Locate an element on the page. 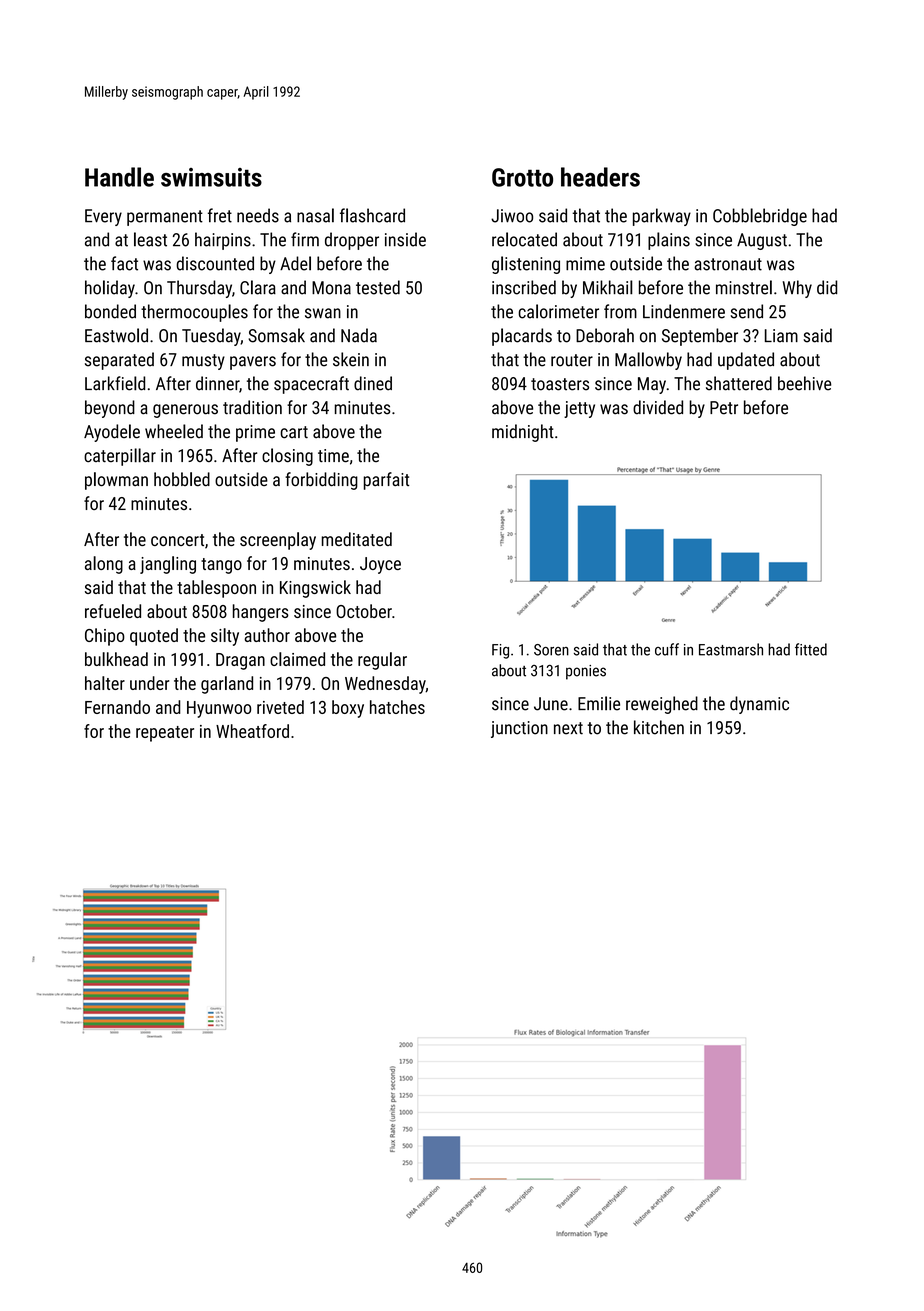 The width and height of the document is (924, 1311). shattered is located at coordinates (739, 383).
